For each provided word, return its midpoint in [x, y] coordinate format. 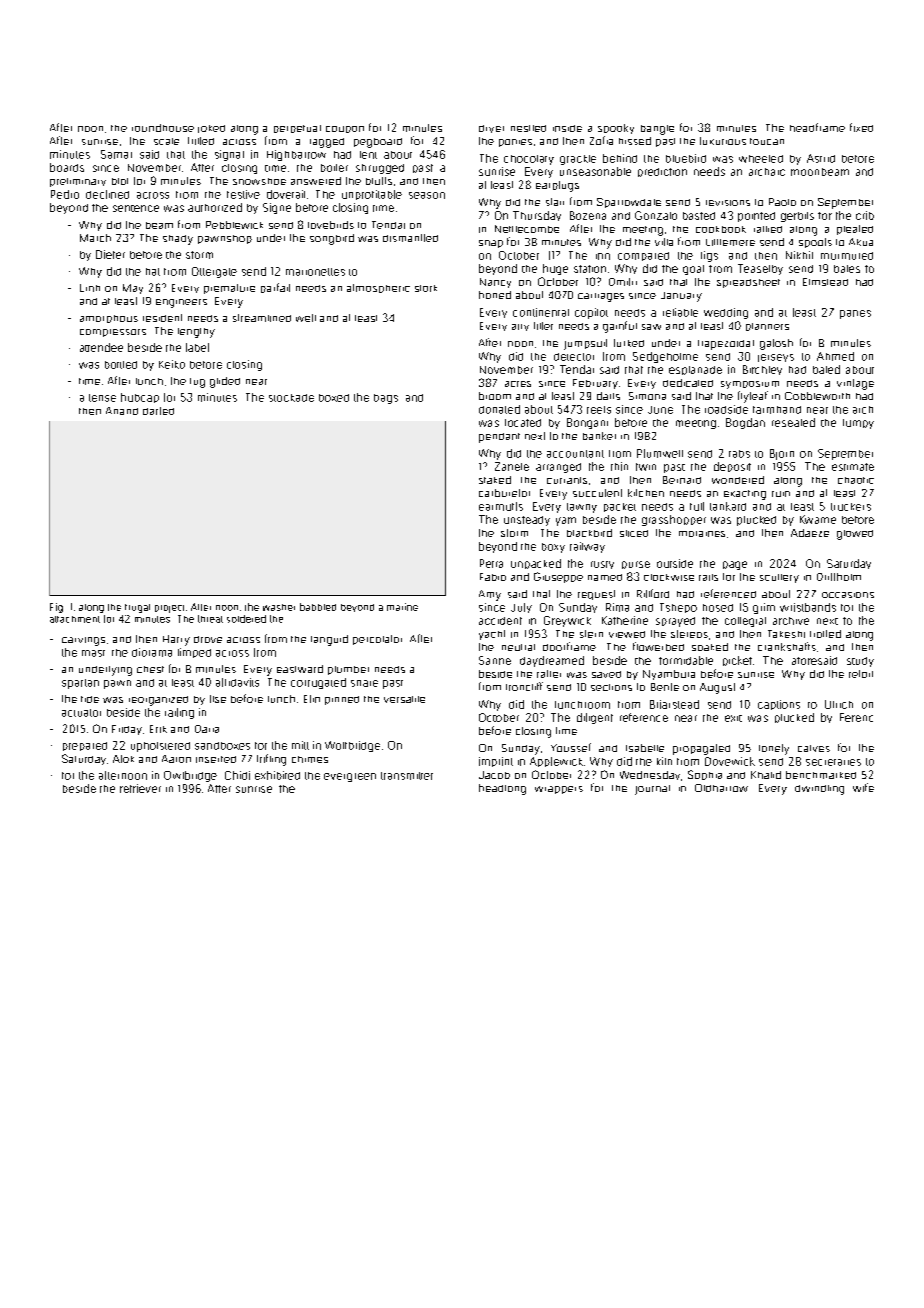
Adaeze [810, 533]
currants [567, 480]
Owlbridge [190, 776]
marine [402, 607]
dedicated [688, 383]
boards [67, 167]
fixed [861, 127]
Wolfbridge [352, 746]
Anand [122, 411]
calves [814, 748]
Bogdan [745, 423]
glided [225, 382]
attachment [75, 619]
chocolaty [529, 160]
